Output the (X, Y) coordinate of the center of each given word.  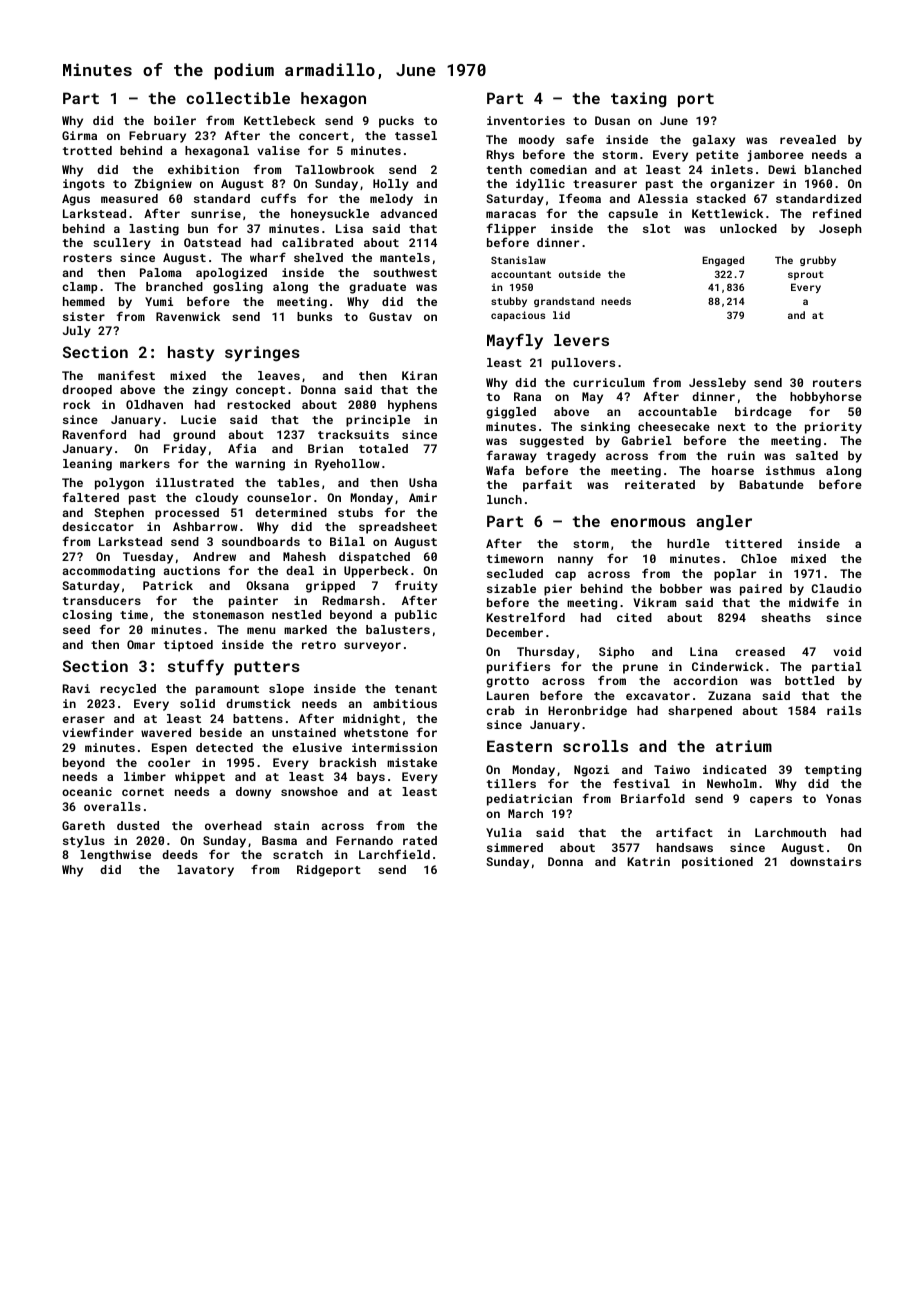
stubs (355, 512)
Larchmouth (790, 832)
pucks (396, 122)
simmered (515, 847)
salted (817, 455)
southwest (405, 272)
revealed (808, 139)
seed (76, 629)
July (77, 332)
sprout (806, 275)
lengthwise (115, 856)
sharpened (700, 712)
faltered (91, 497)
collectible (238, 98)
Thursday (546, 653)
